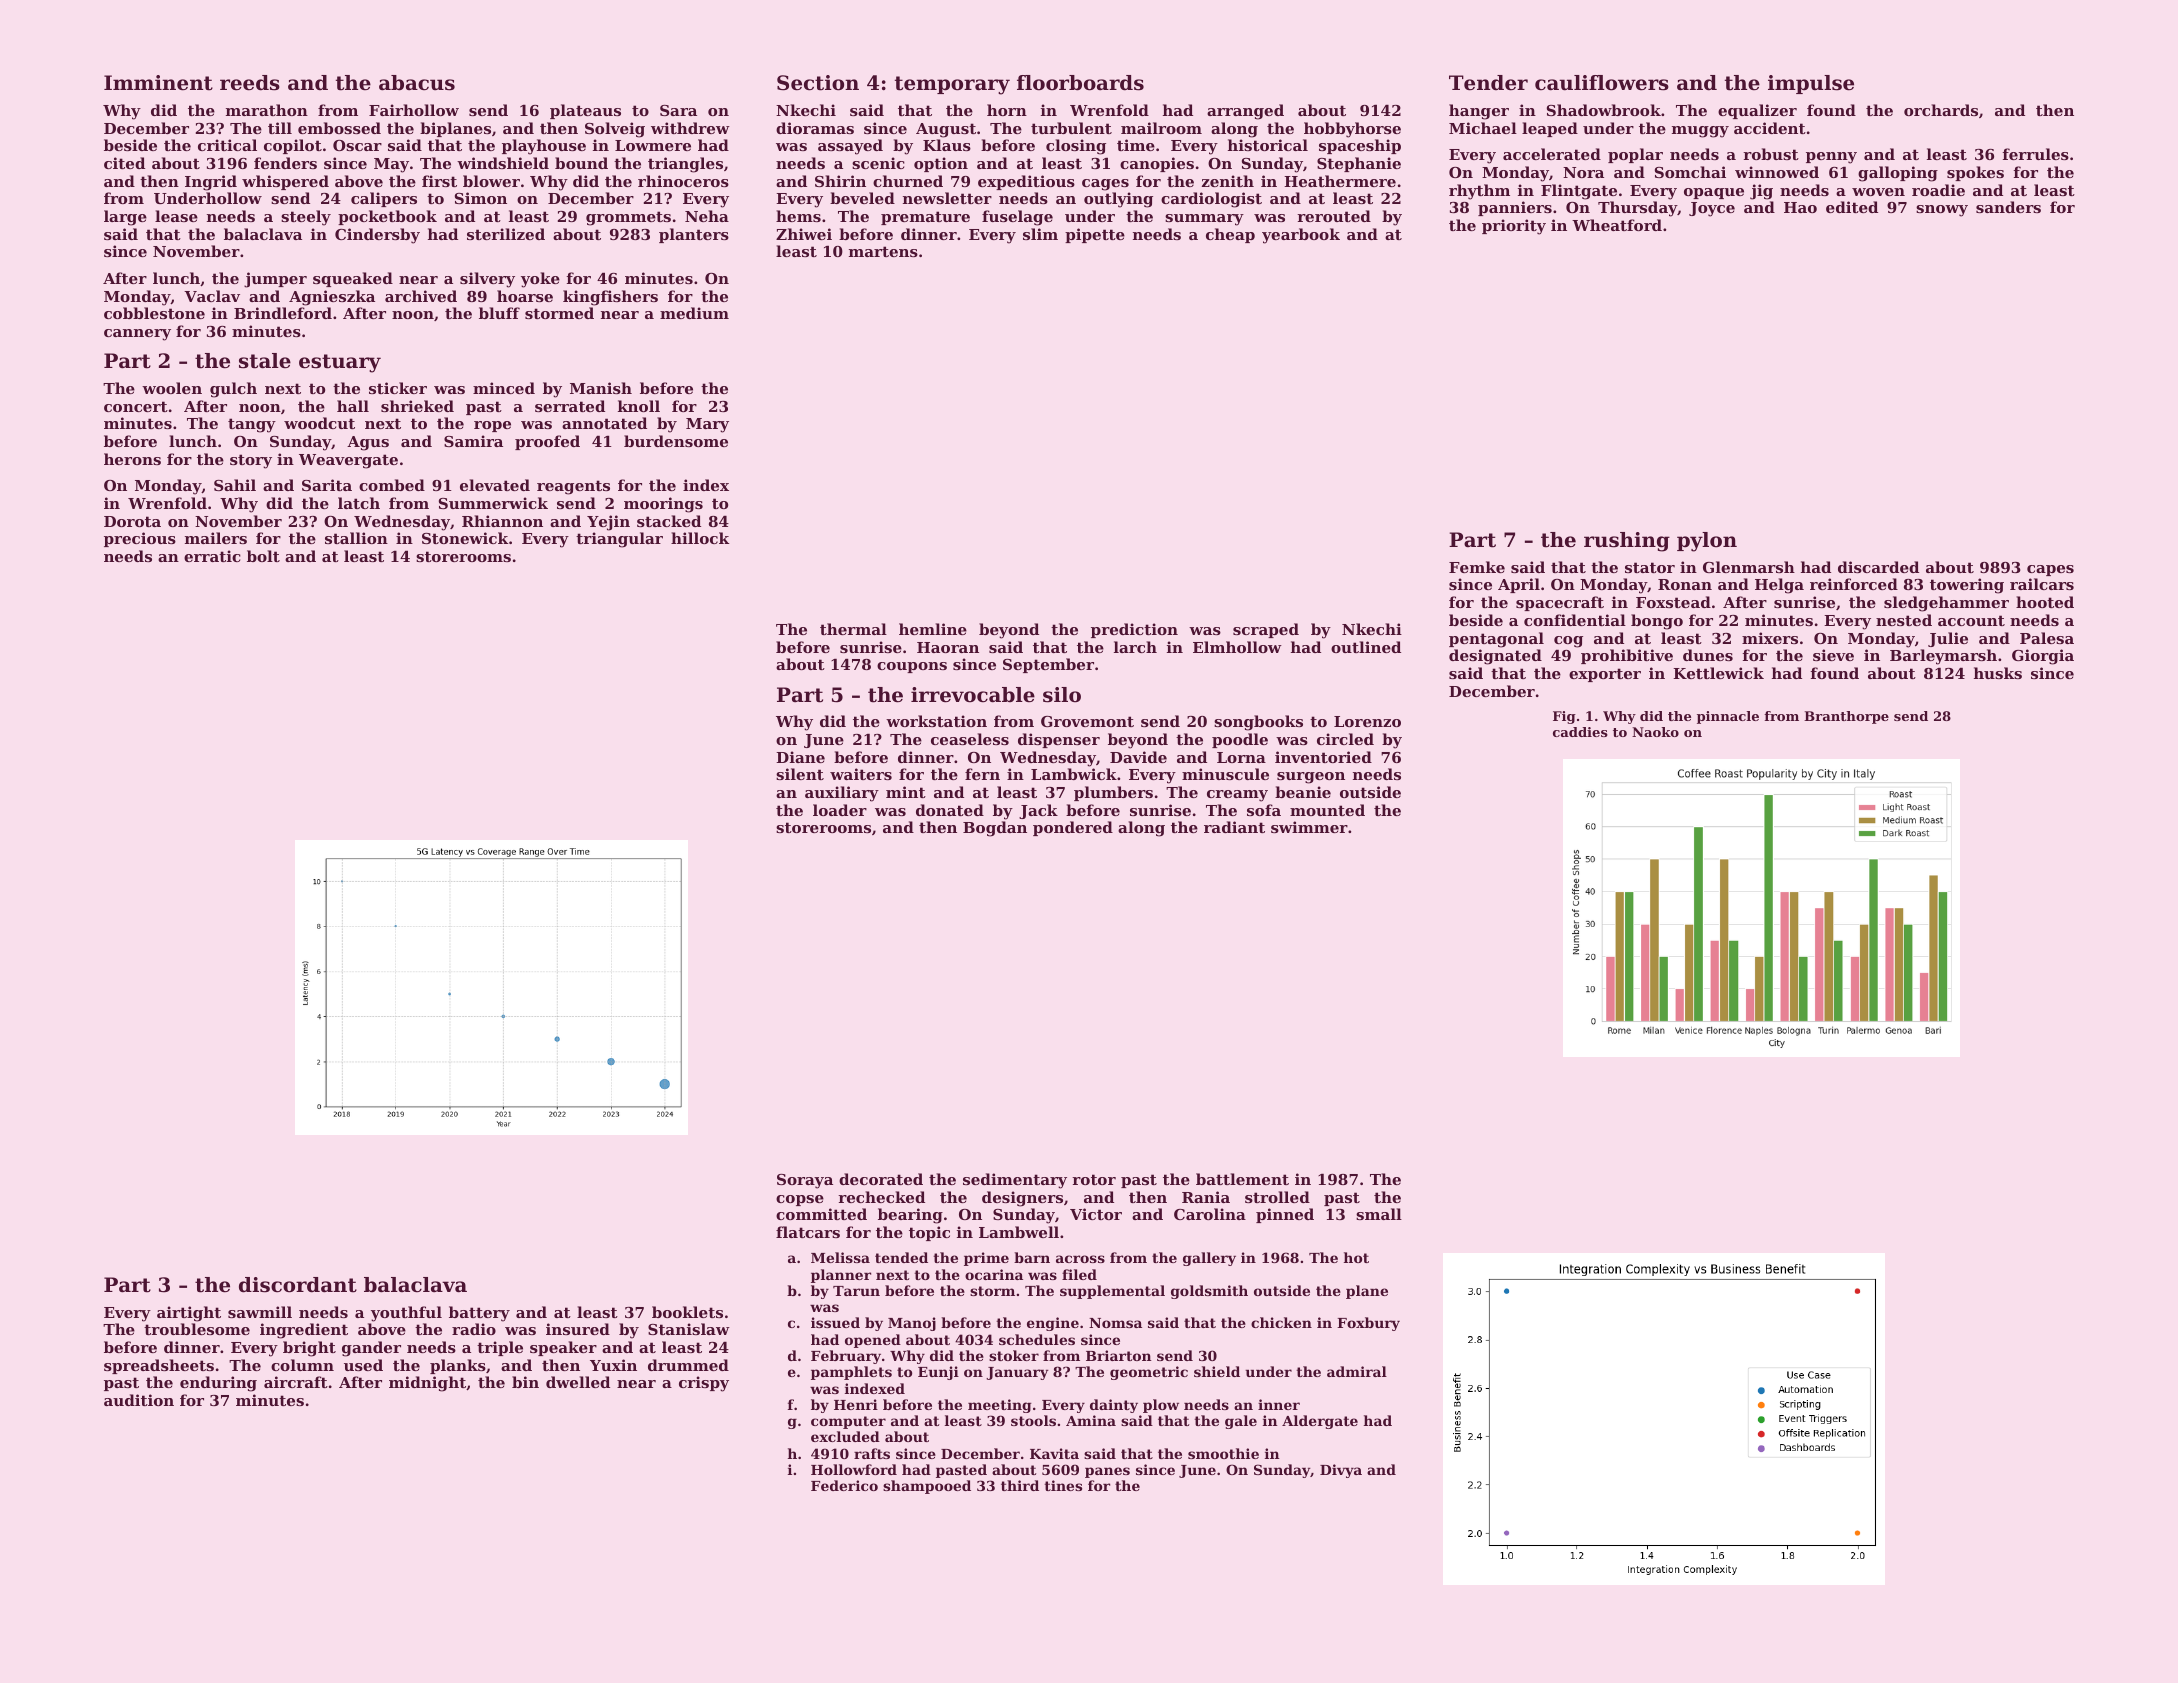 The image size is (2178, 1683). I want to click on Federico, so click(844, 1485).
